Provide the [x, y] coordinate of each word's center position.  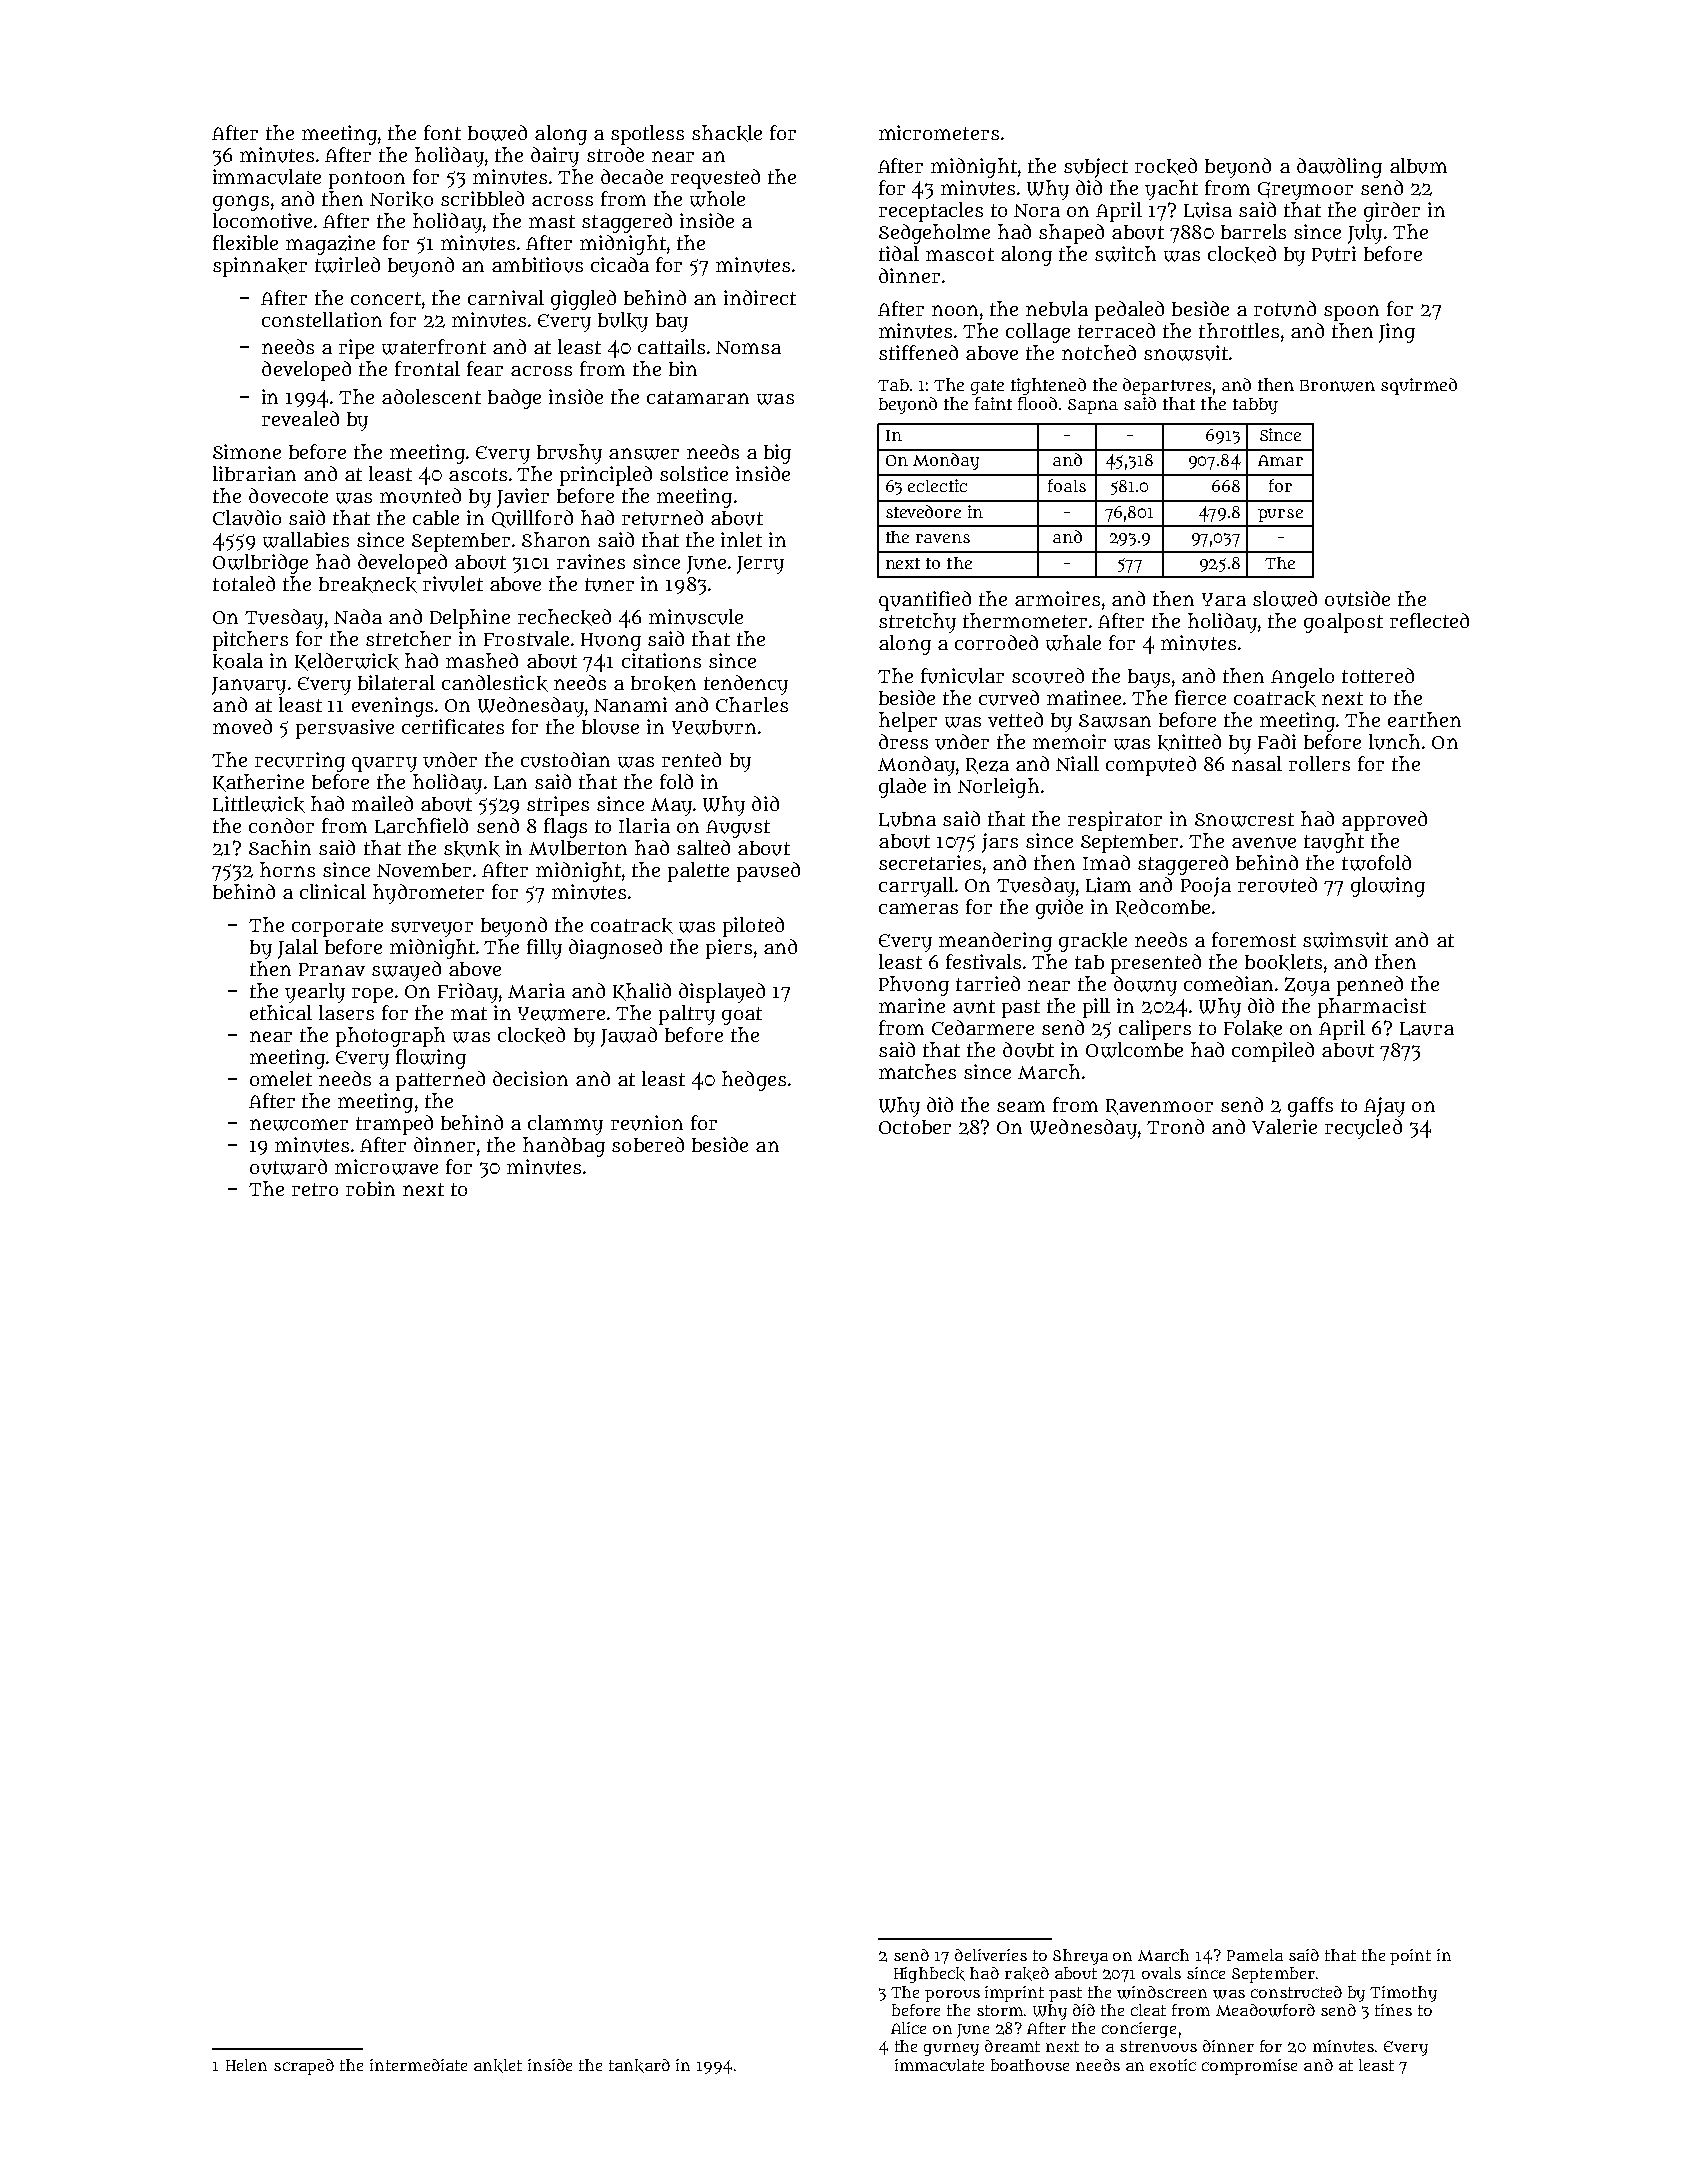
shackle [727, 133]
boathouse [1030, 2065]
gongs [241, 203]
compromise [1249, 2067]
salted [703, 847]
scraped [304, 2067]
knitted [1189, 742]
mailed [382, 803]
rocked [1166, 166]
